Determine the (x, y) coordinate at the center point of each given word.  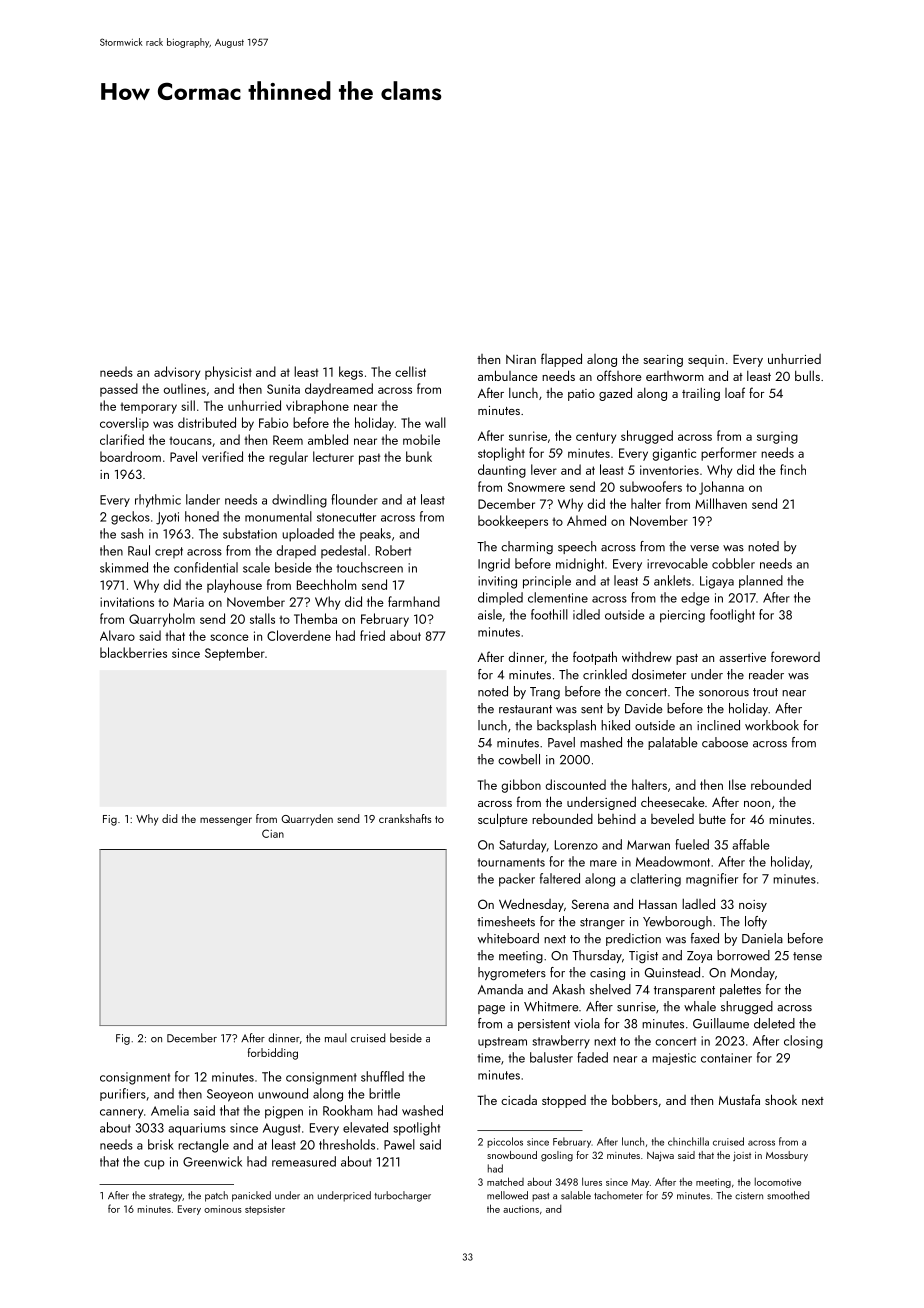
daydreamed (339, 390)
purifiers (123, 1094)
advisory (177, 373)
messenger (226, 821)
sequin (706, 361)
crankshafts (405, 818)
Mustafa (739, 1099)
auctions (521, 1209)
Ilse (737, 784)
